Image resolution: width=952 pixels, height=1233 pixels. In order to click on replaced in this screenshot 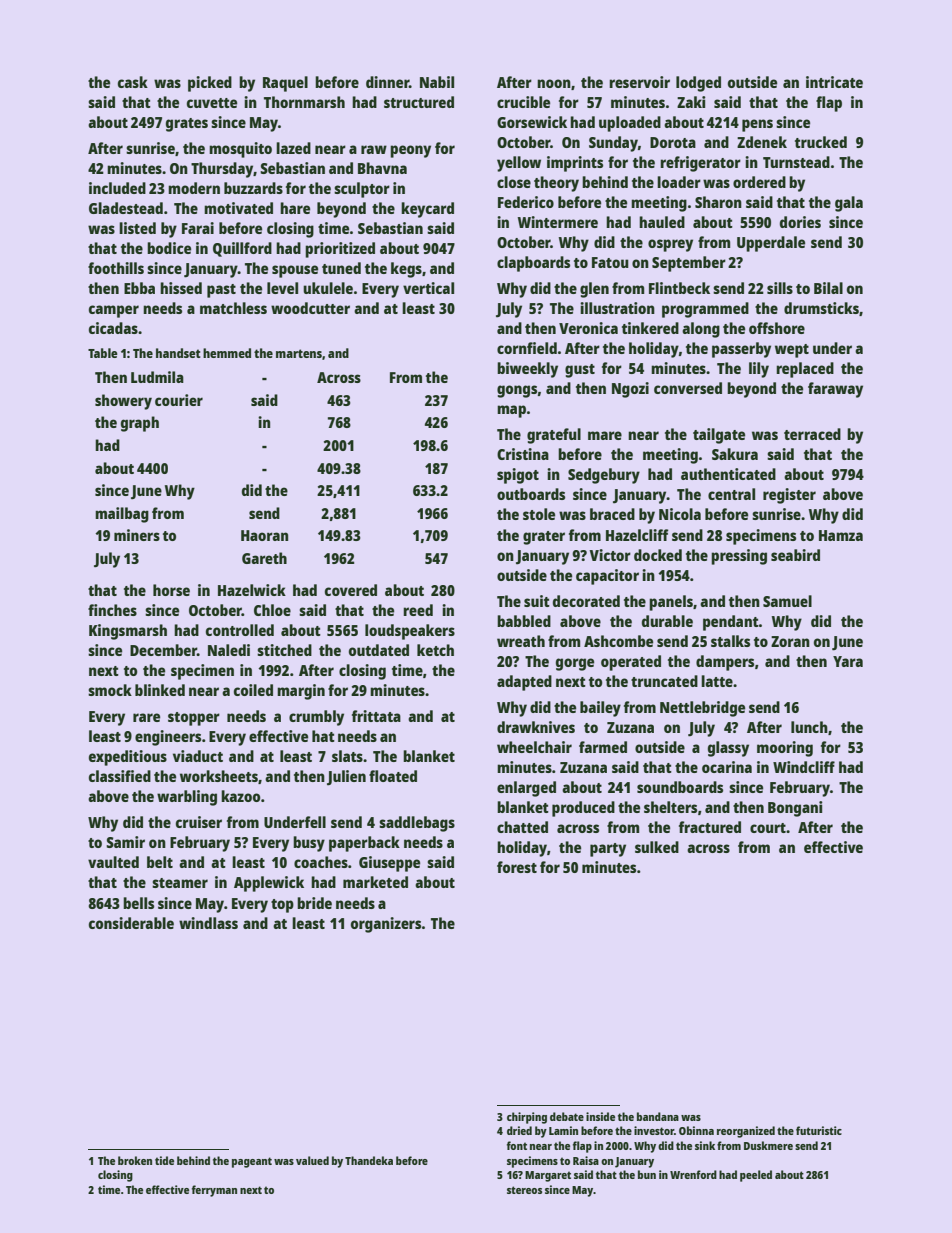, I will do `click(805, 370)`.
